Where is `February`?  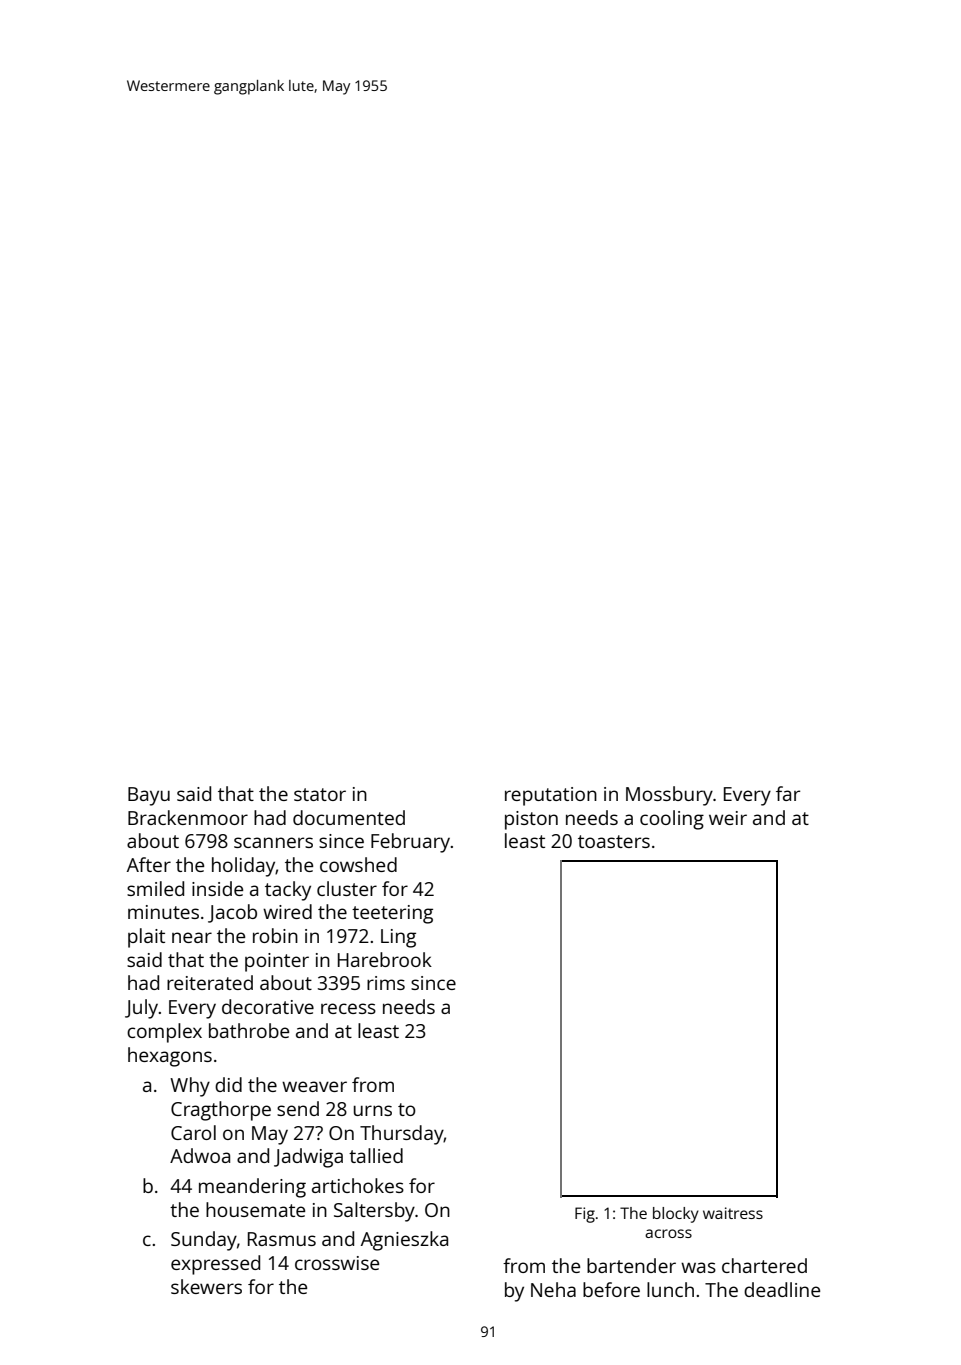 February is located at coordinates (411, 843).
